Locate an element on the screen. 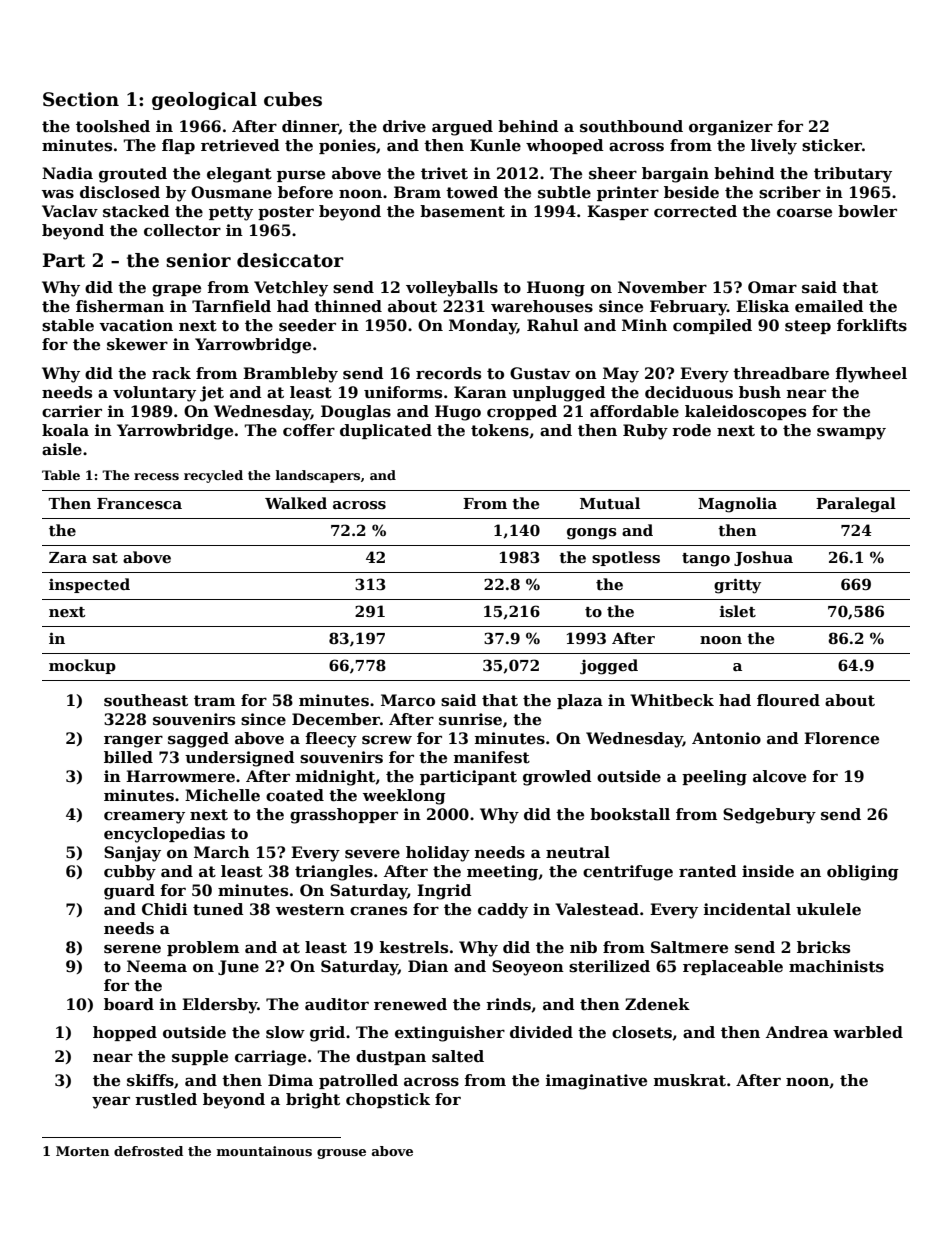 The image size is (952, 1233). March is located at coordinates (222, 852).
